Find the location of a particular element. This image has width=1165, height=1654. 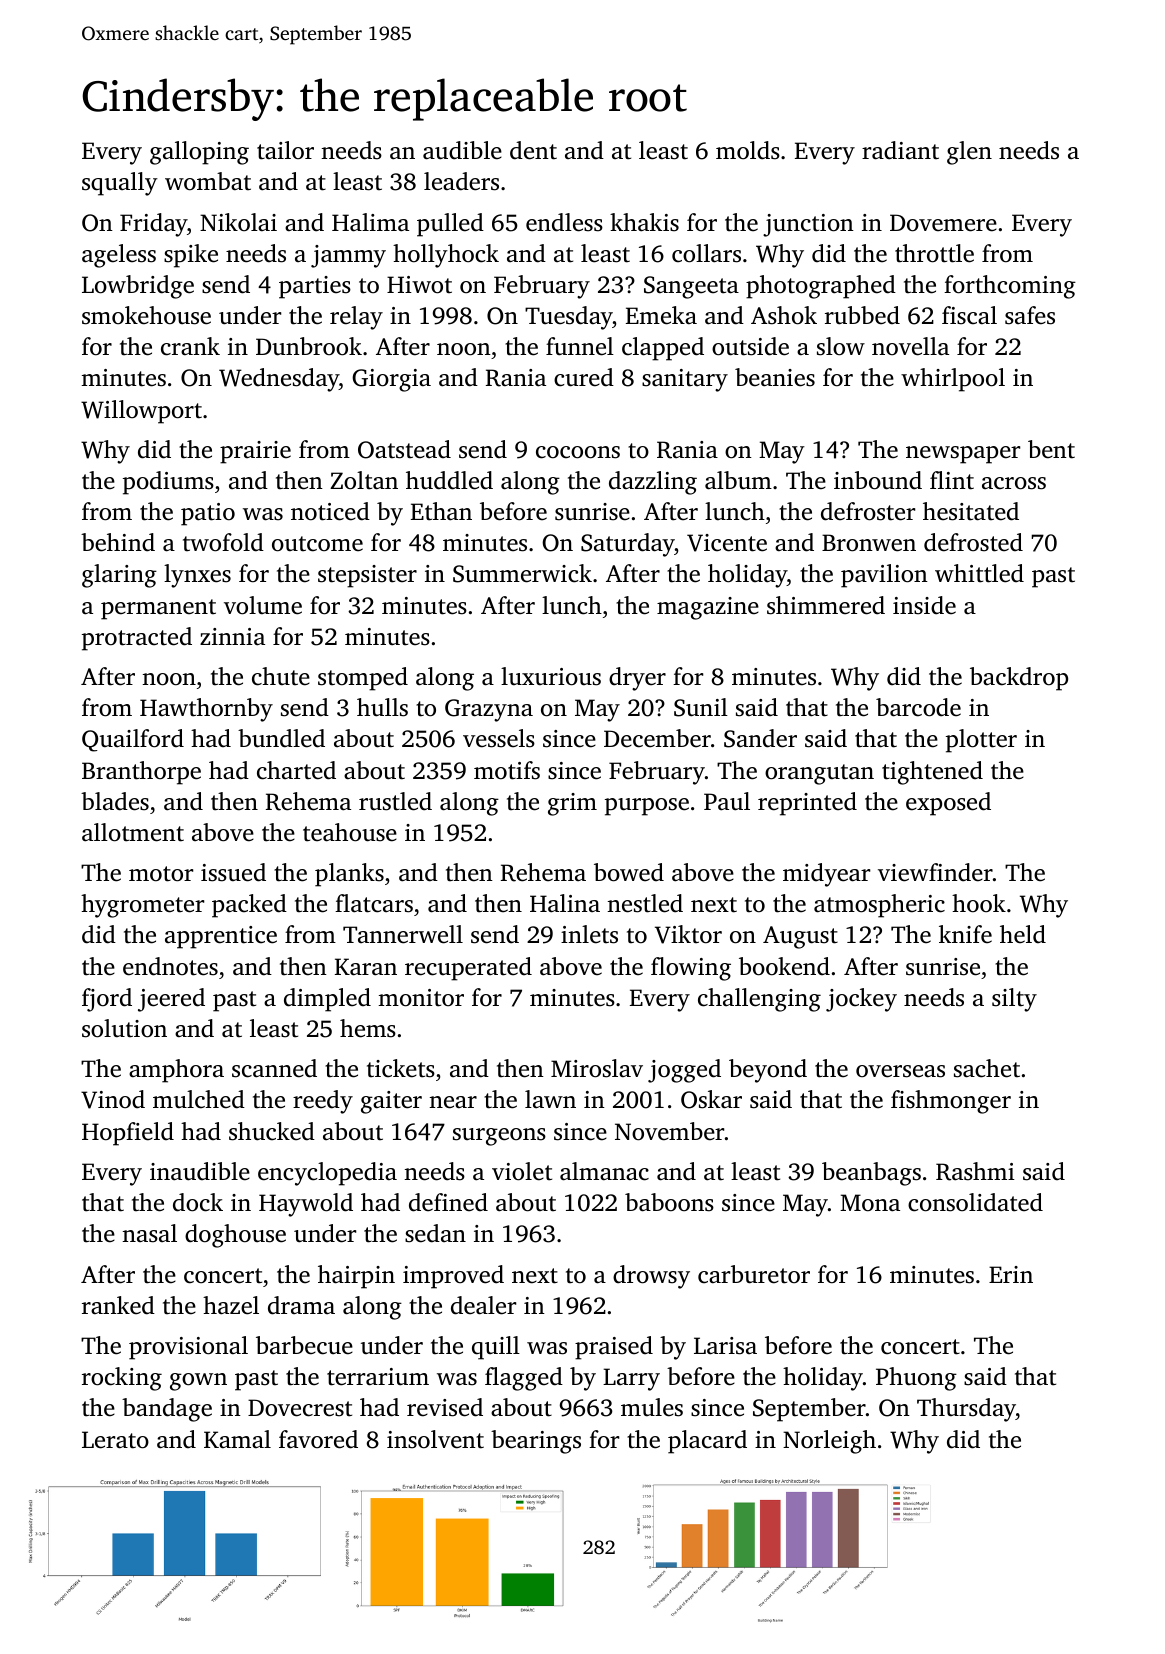

bearings is located at coordinates (536, 1442).
